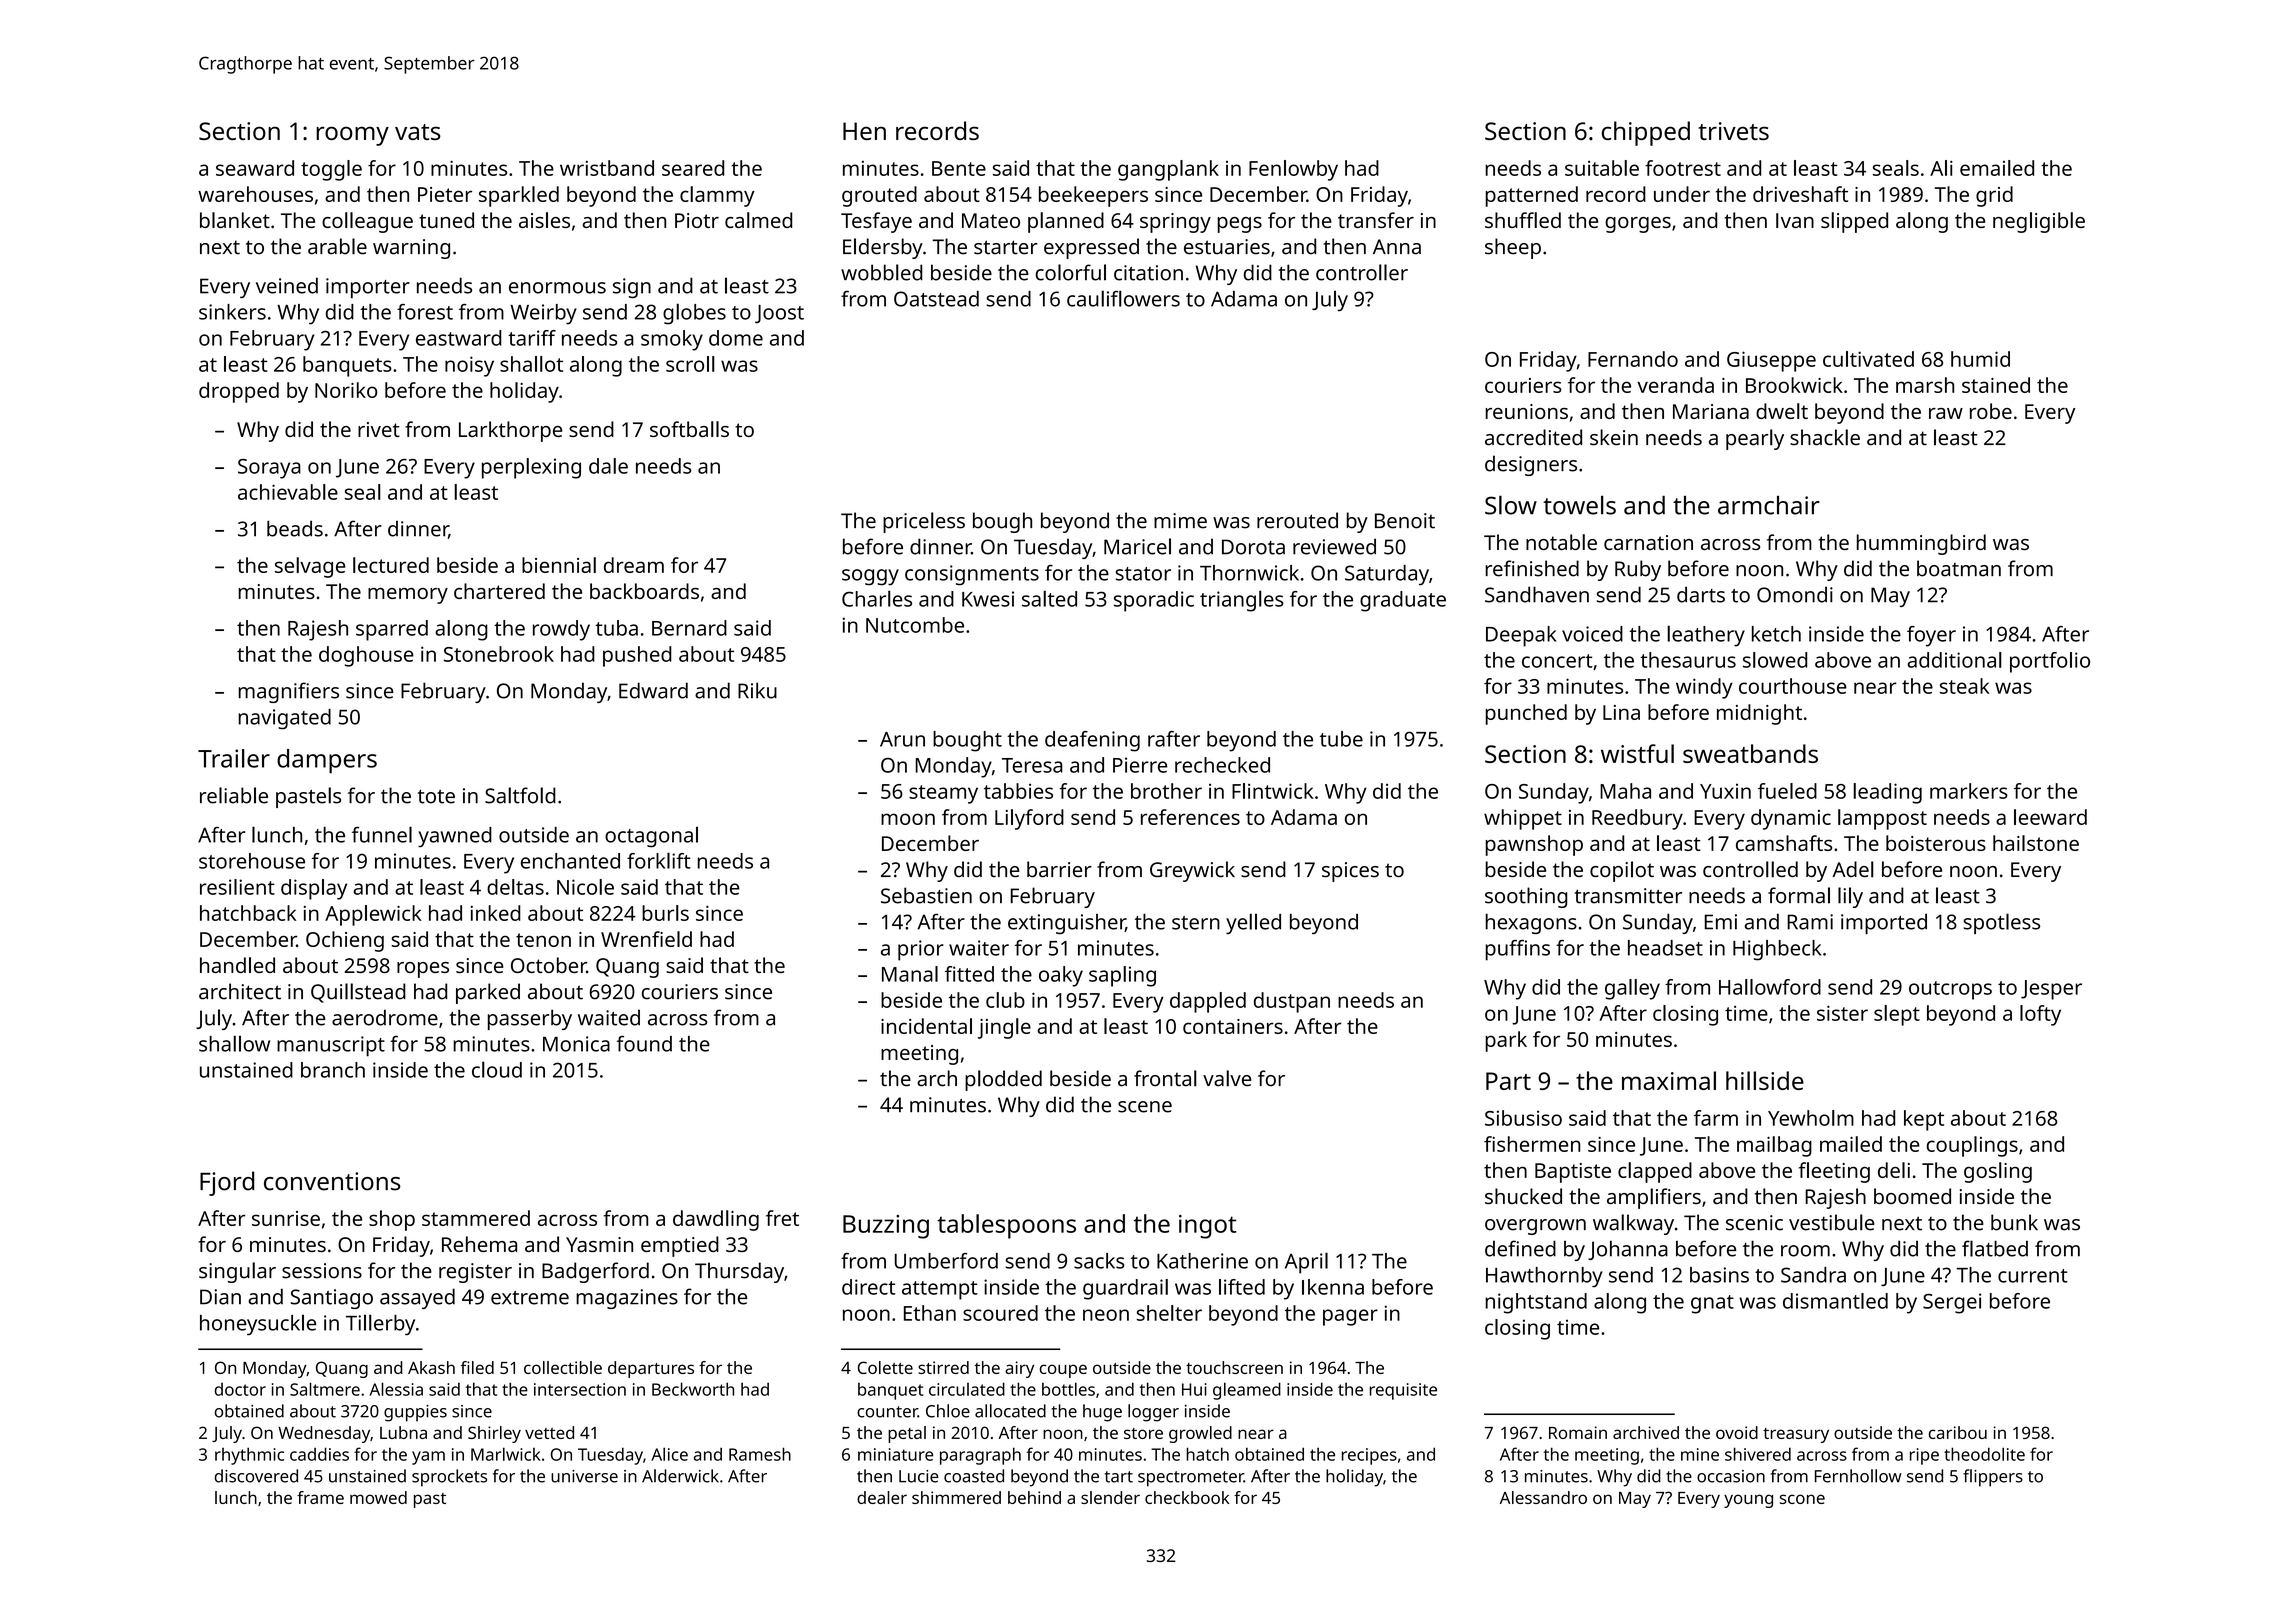 The height and width of the screenshot is (1620, 2292). What do you see at coordinates (1145, 1107) in the screenshot?
I see `scene` at bounding box center [1145, 1107].
